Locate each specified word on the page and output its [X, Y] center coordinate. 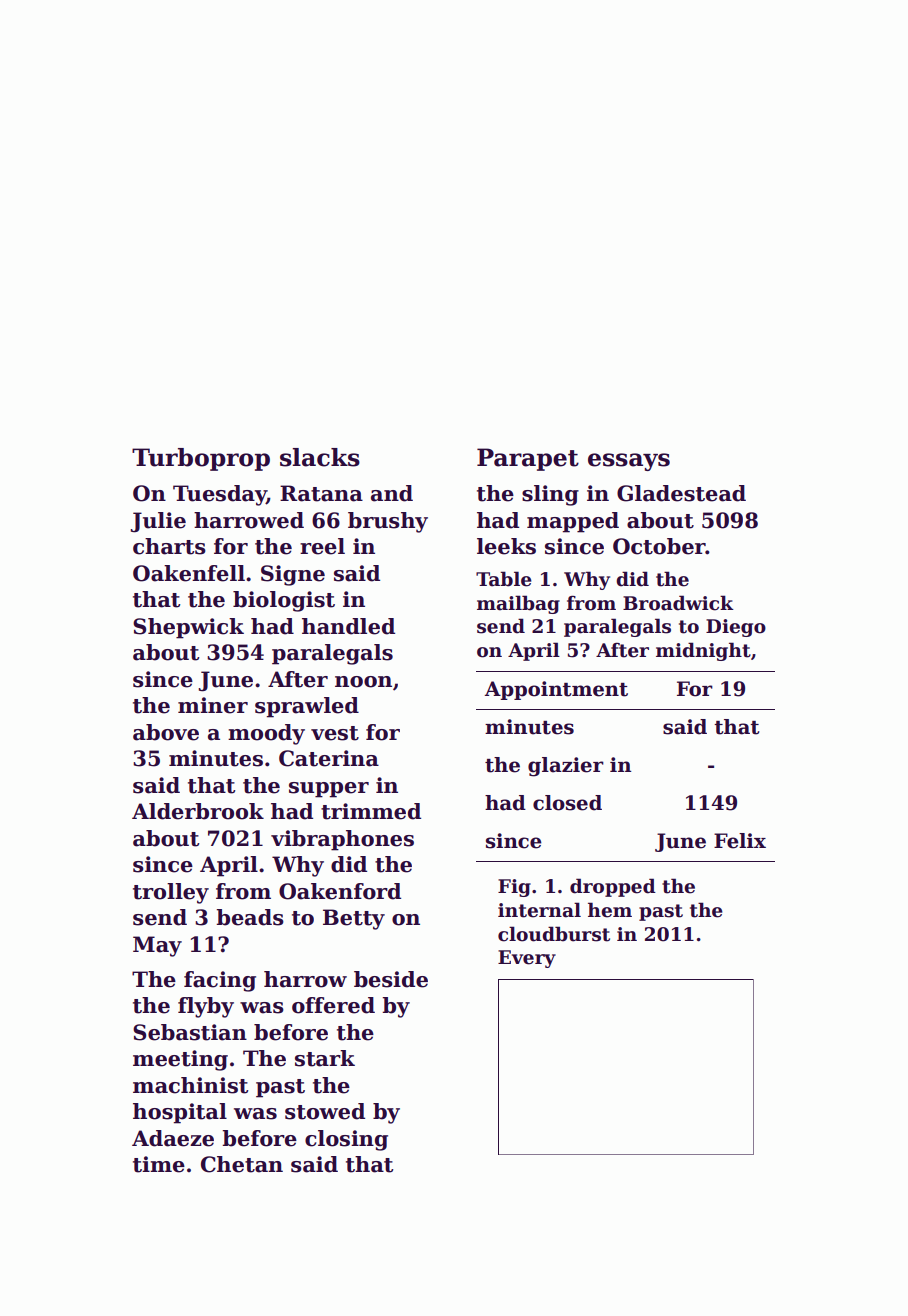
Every [527, 959]
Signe [293, 575]
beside [391, 979]
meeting [180, 1060]
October [659, 546]
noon [363, 682]
